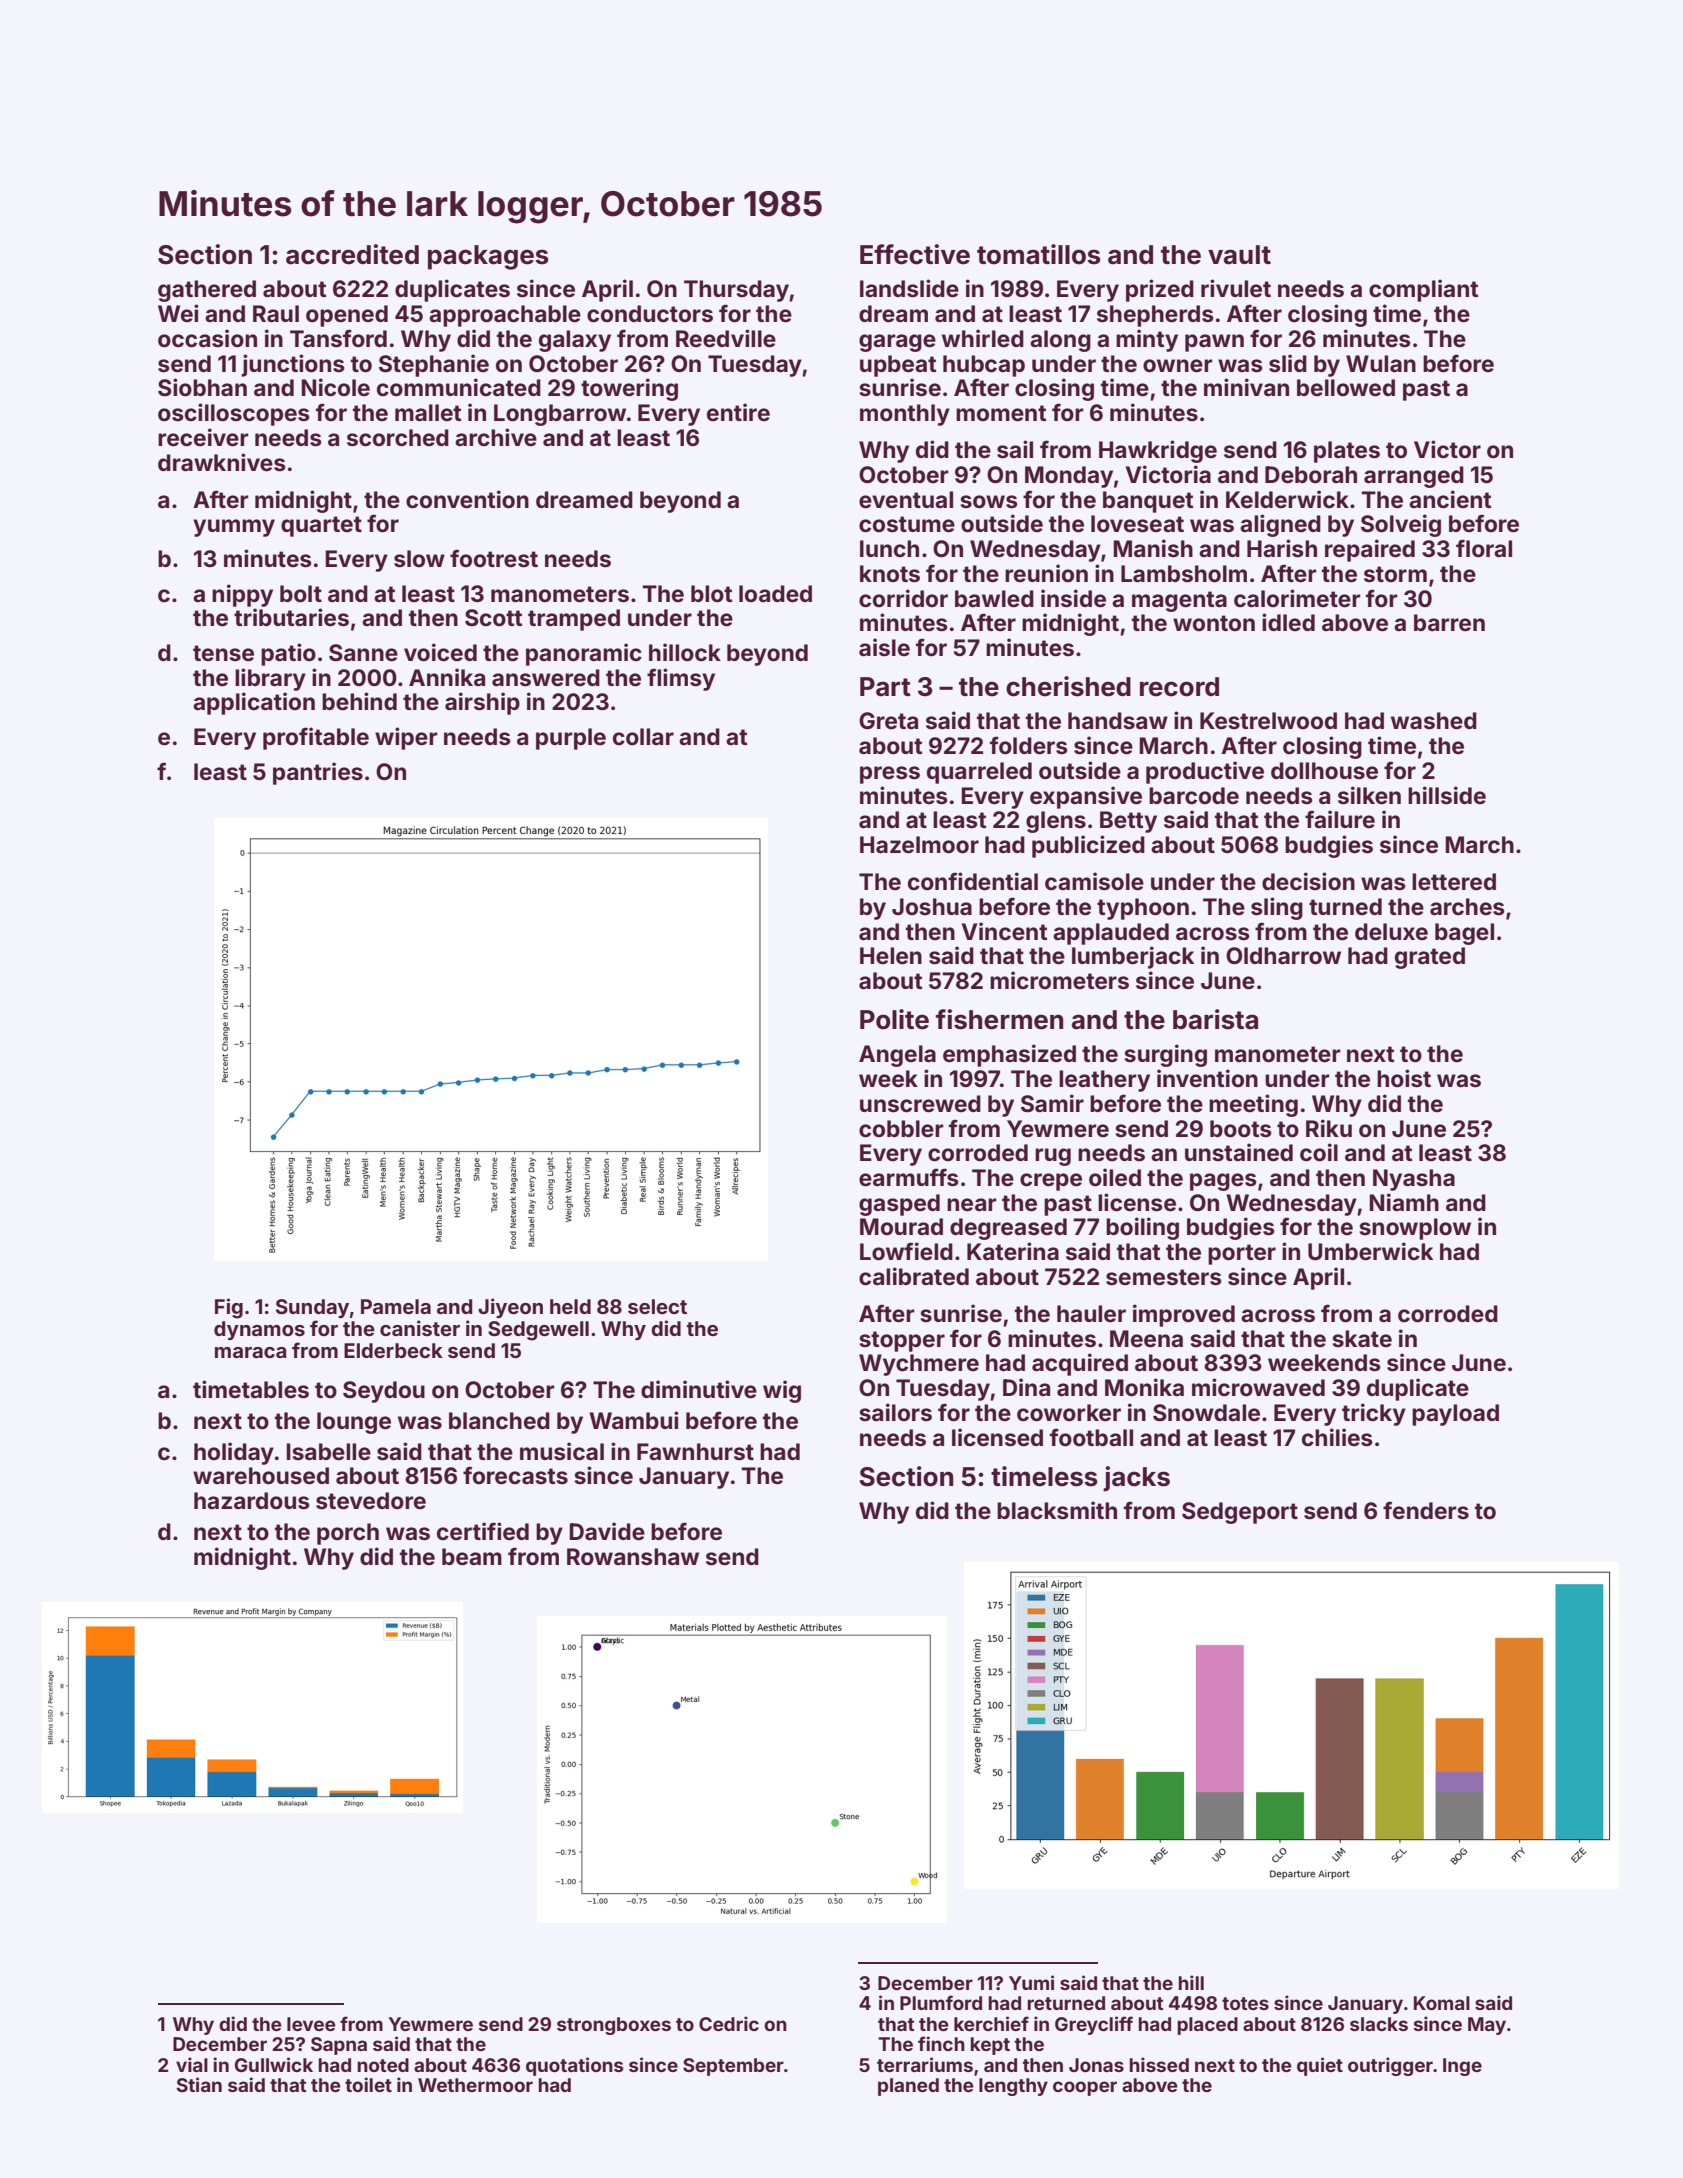  Describe the element at coordinates (650, 314) in the screenshot. I see `conductors` at that location.
